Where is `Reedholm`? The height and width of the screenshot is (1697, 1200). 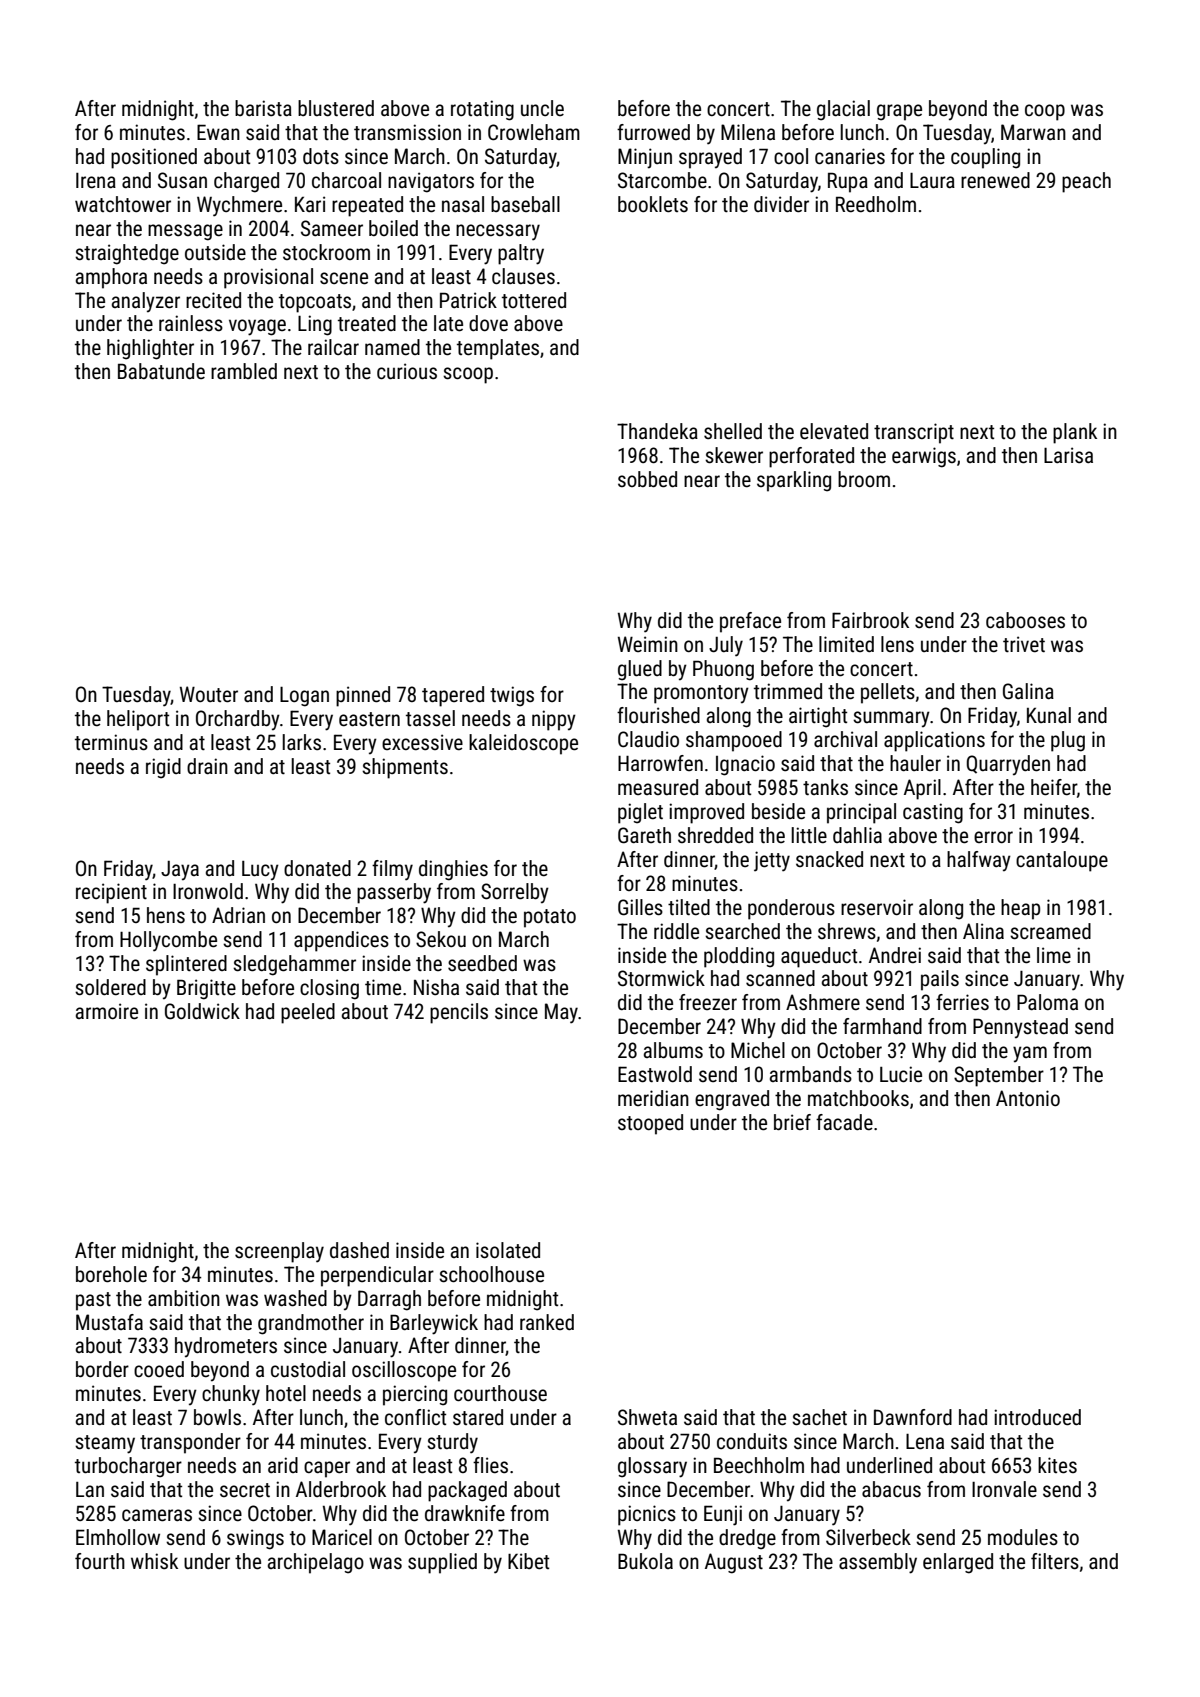
Reedholm is located at coordinates (876, 204).
